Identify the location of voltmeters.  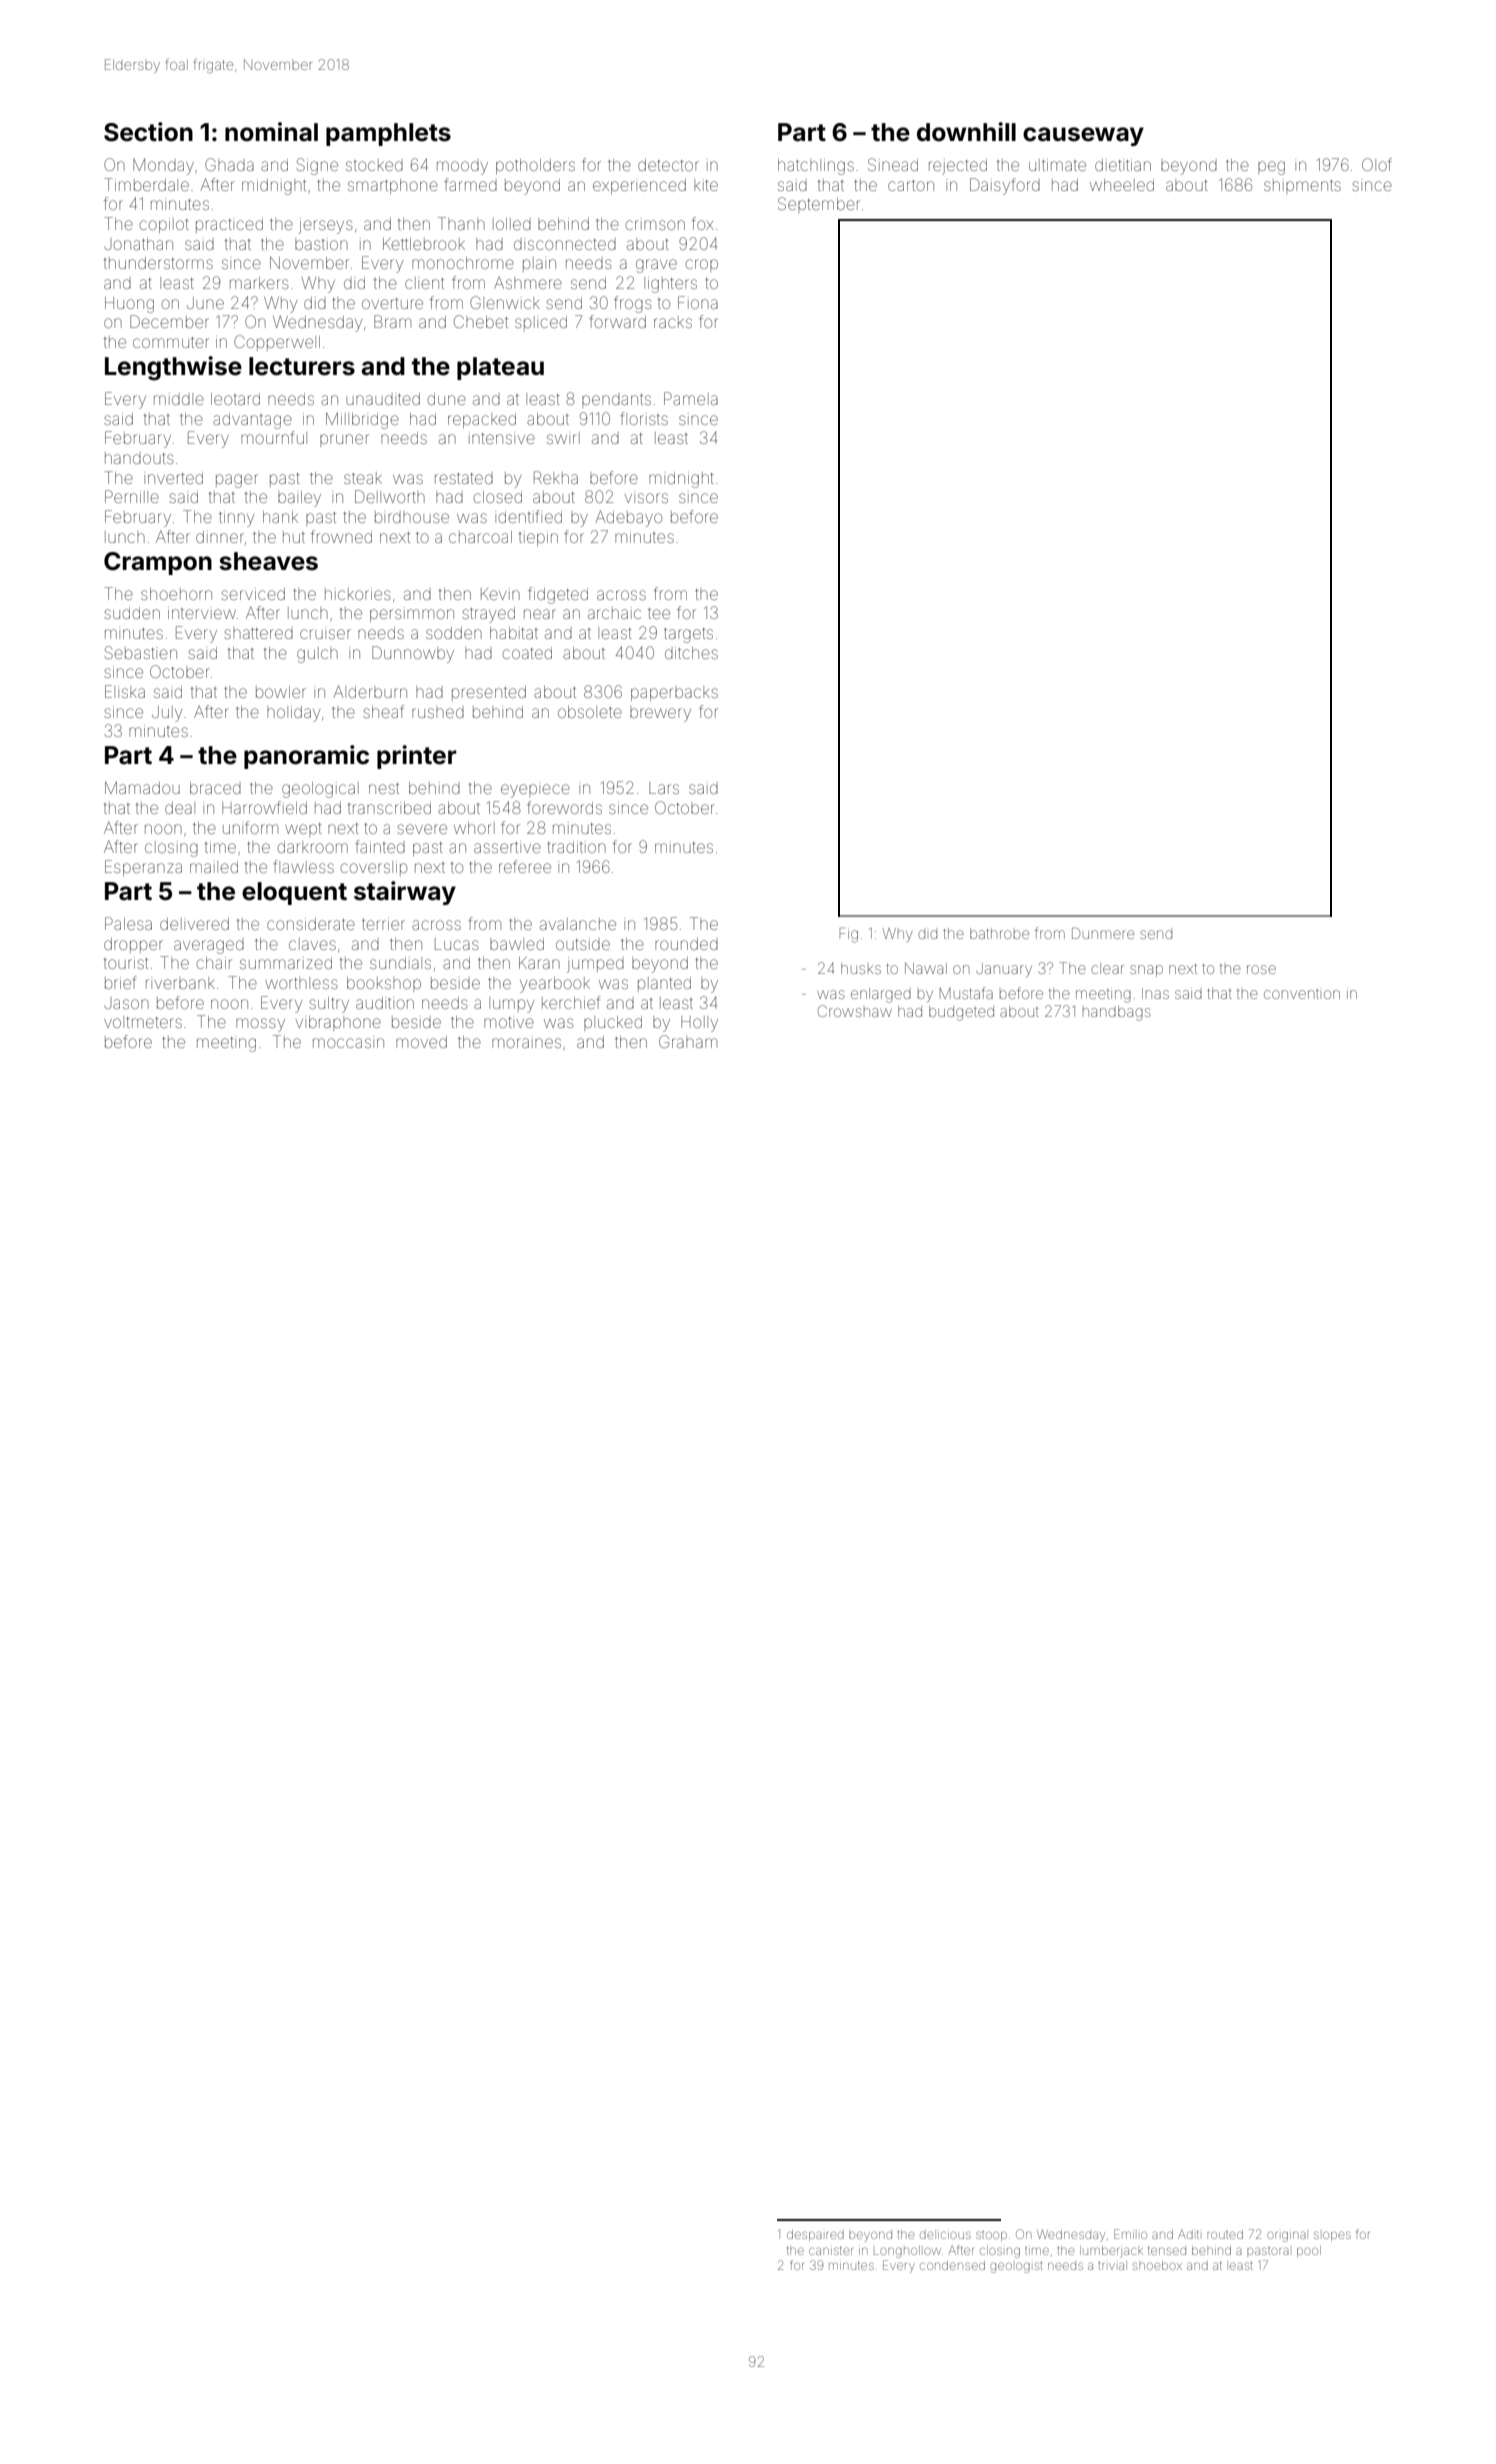
(143, 1022).
